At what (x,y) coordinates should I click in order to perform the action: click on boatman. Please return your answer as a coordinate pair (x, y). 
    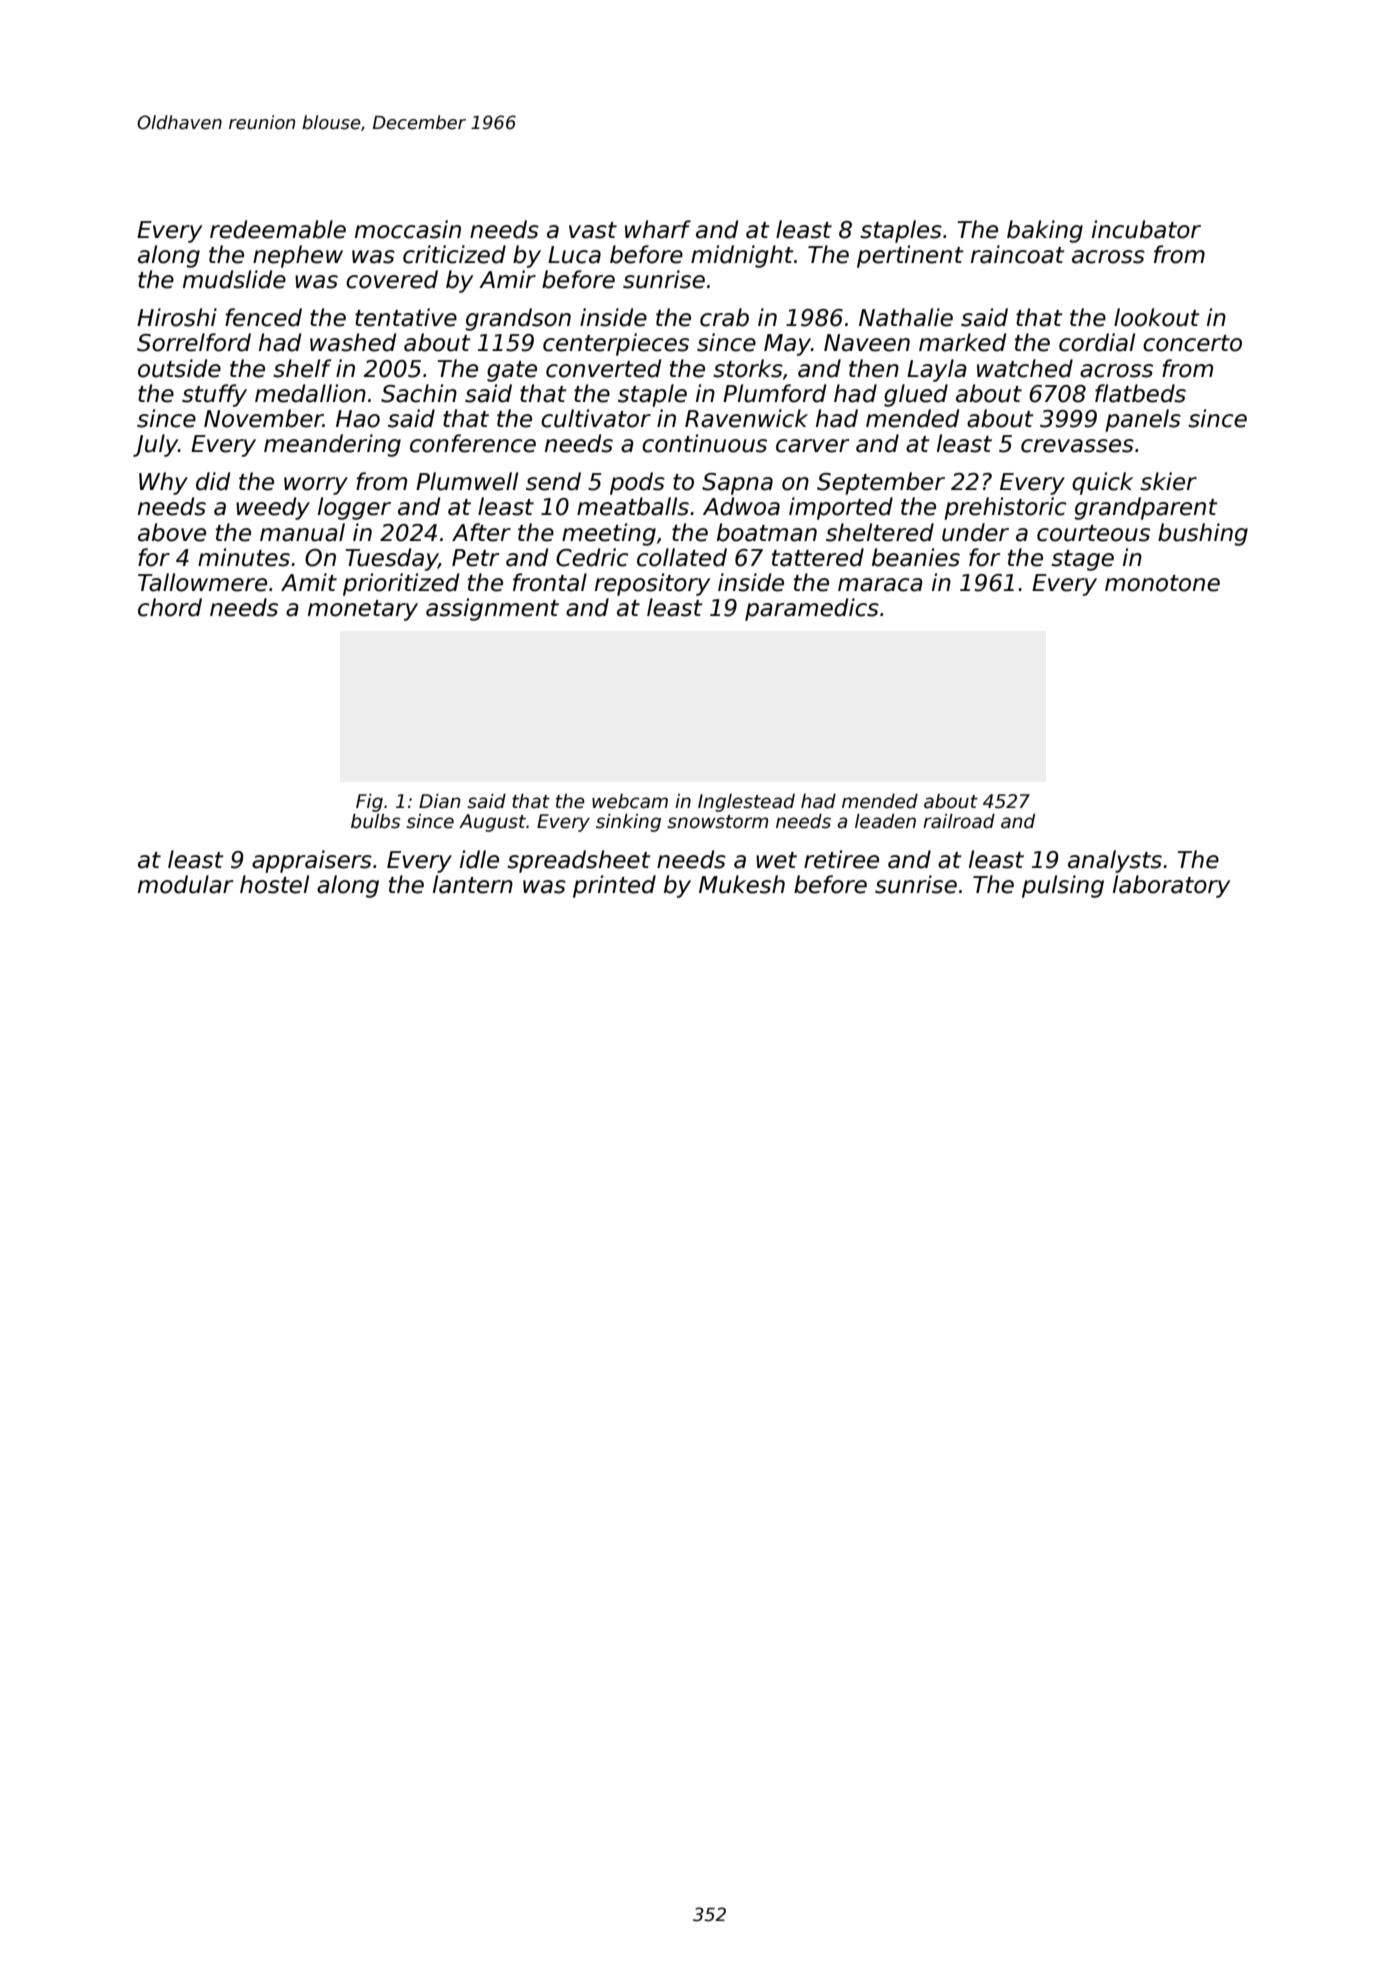
    Looking at the image, I should click on (767, 532).
